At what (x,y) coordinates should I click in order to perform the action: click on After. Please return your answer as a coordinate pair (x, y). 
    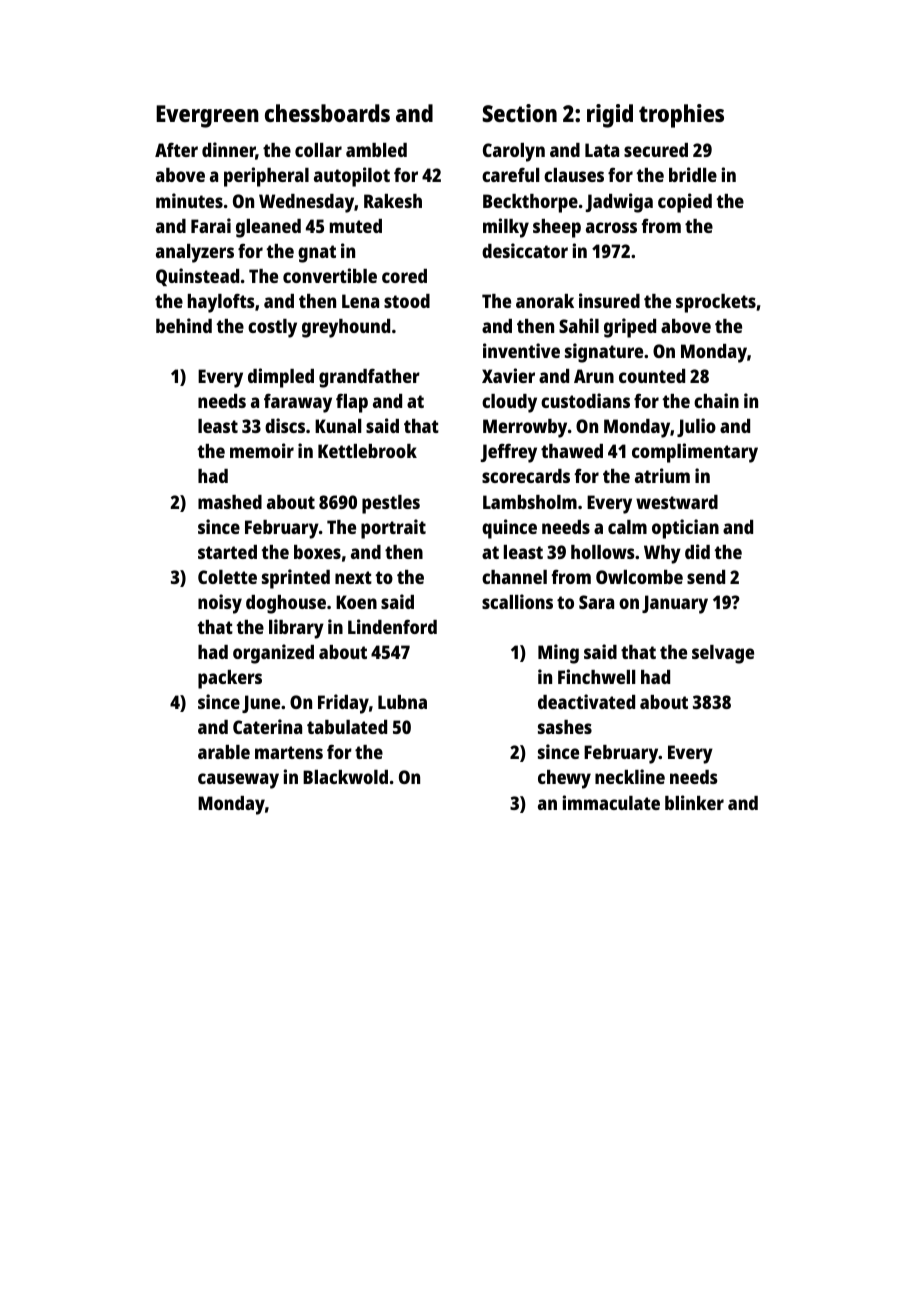
    Looking at the image, I should click on (176, 149).
